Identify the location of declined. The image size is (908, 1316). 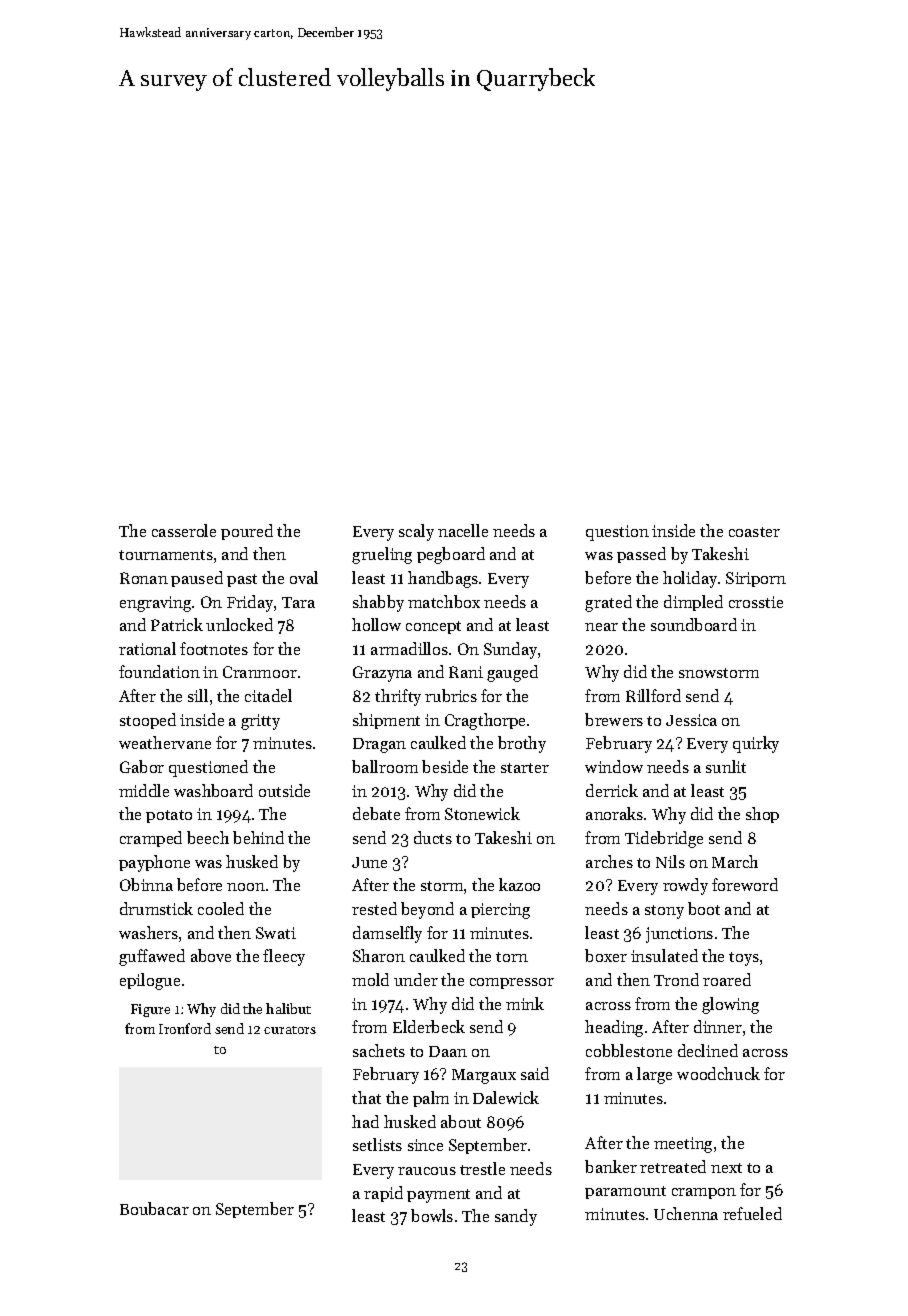
(708, 1050).
